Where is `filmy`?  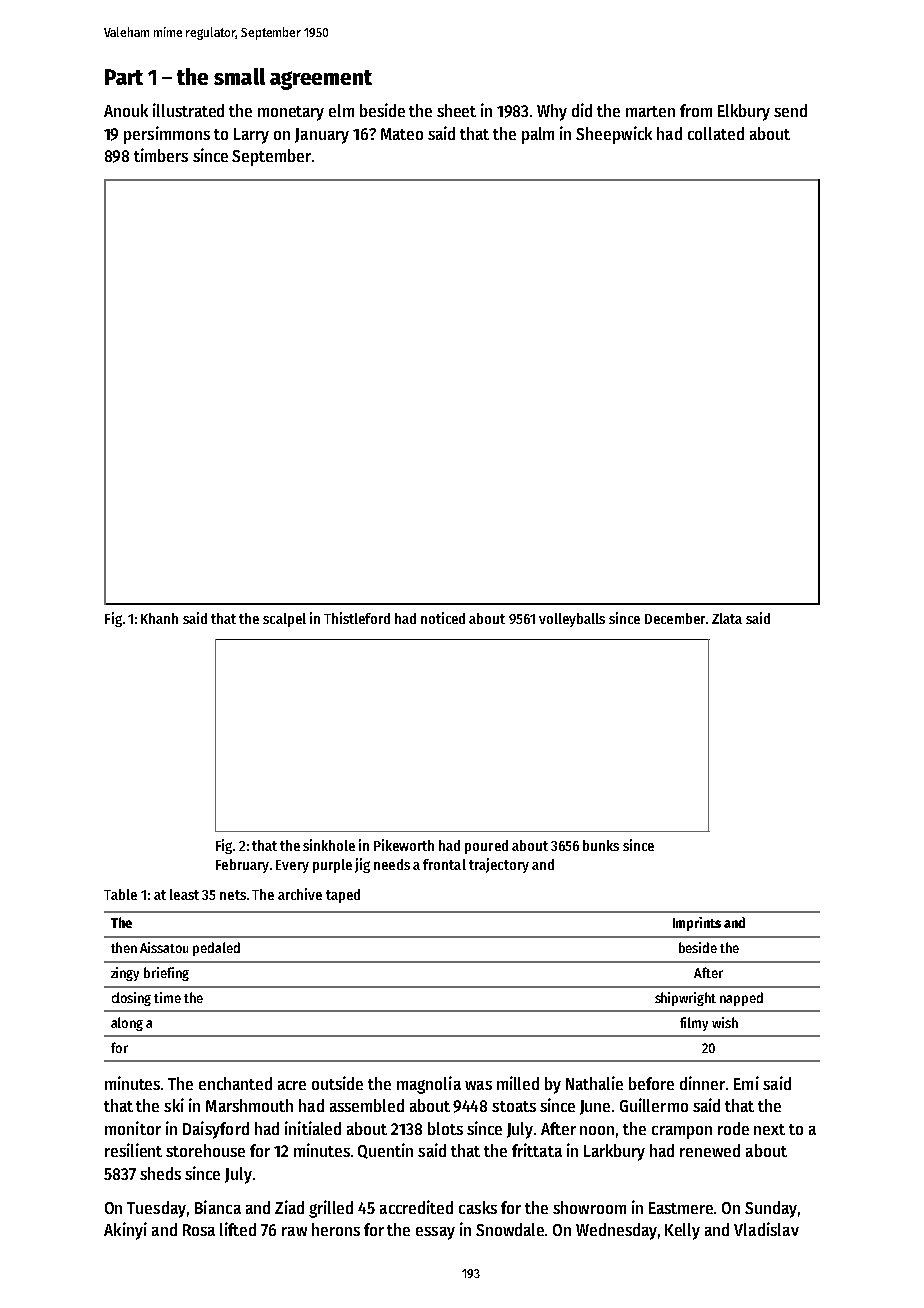 filmy is located at coordinates (694, 1024).
